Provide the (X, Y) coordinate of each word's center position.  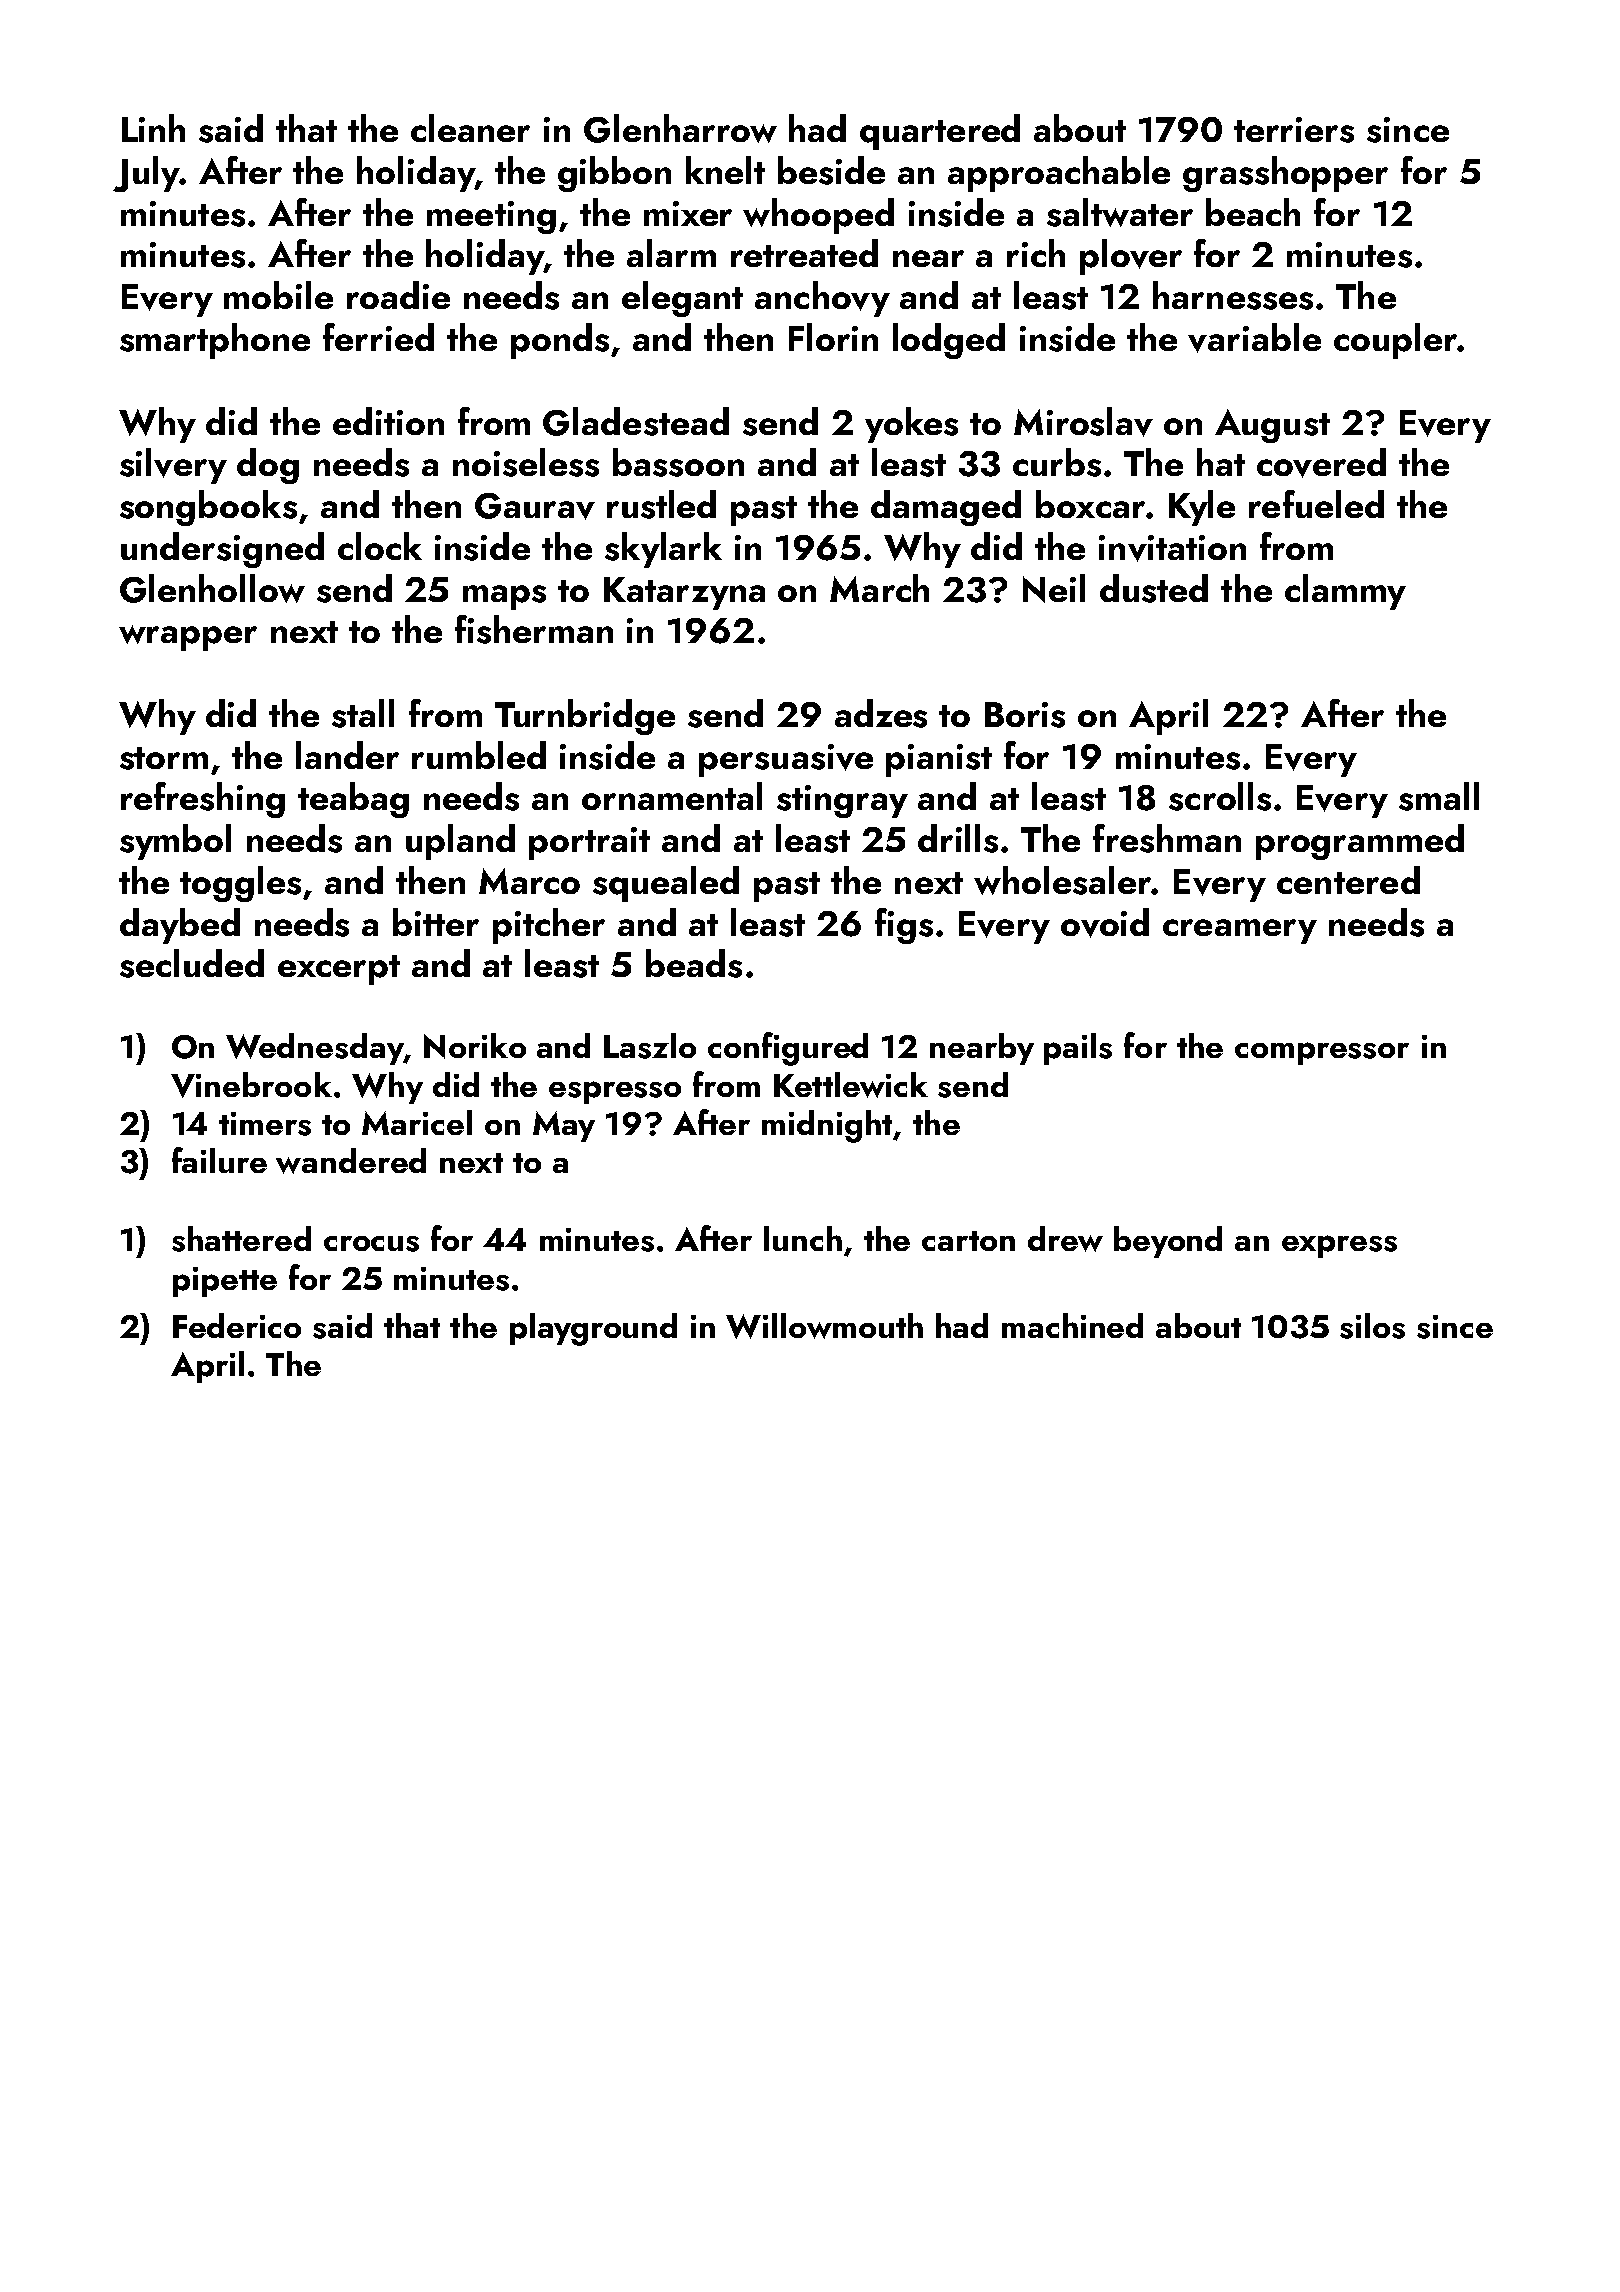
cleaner (470, 128)
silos (1372, 1326)
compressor (1322, 1053)
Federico (237, 1325)
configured (788, 1049)
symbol (175, 842)
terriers (1294, 130)
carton (968, 1241)
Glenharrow (680, 128)
